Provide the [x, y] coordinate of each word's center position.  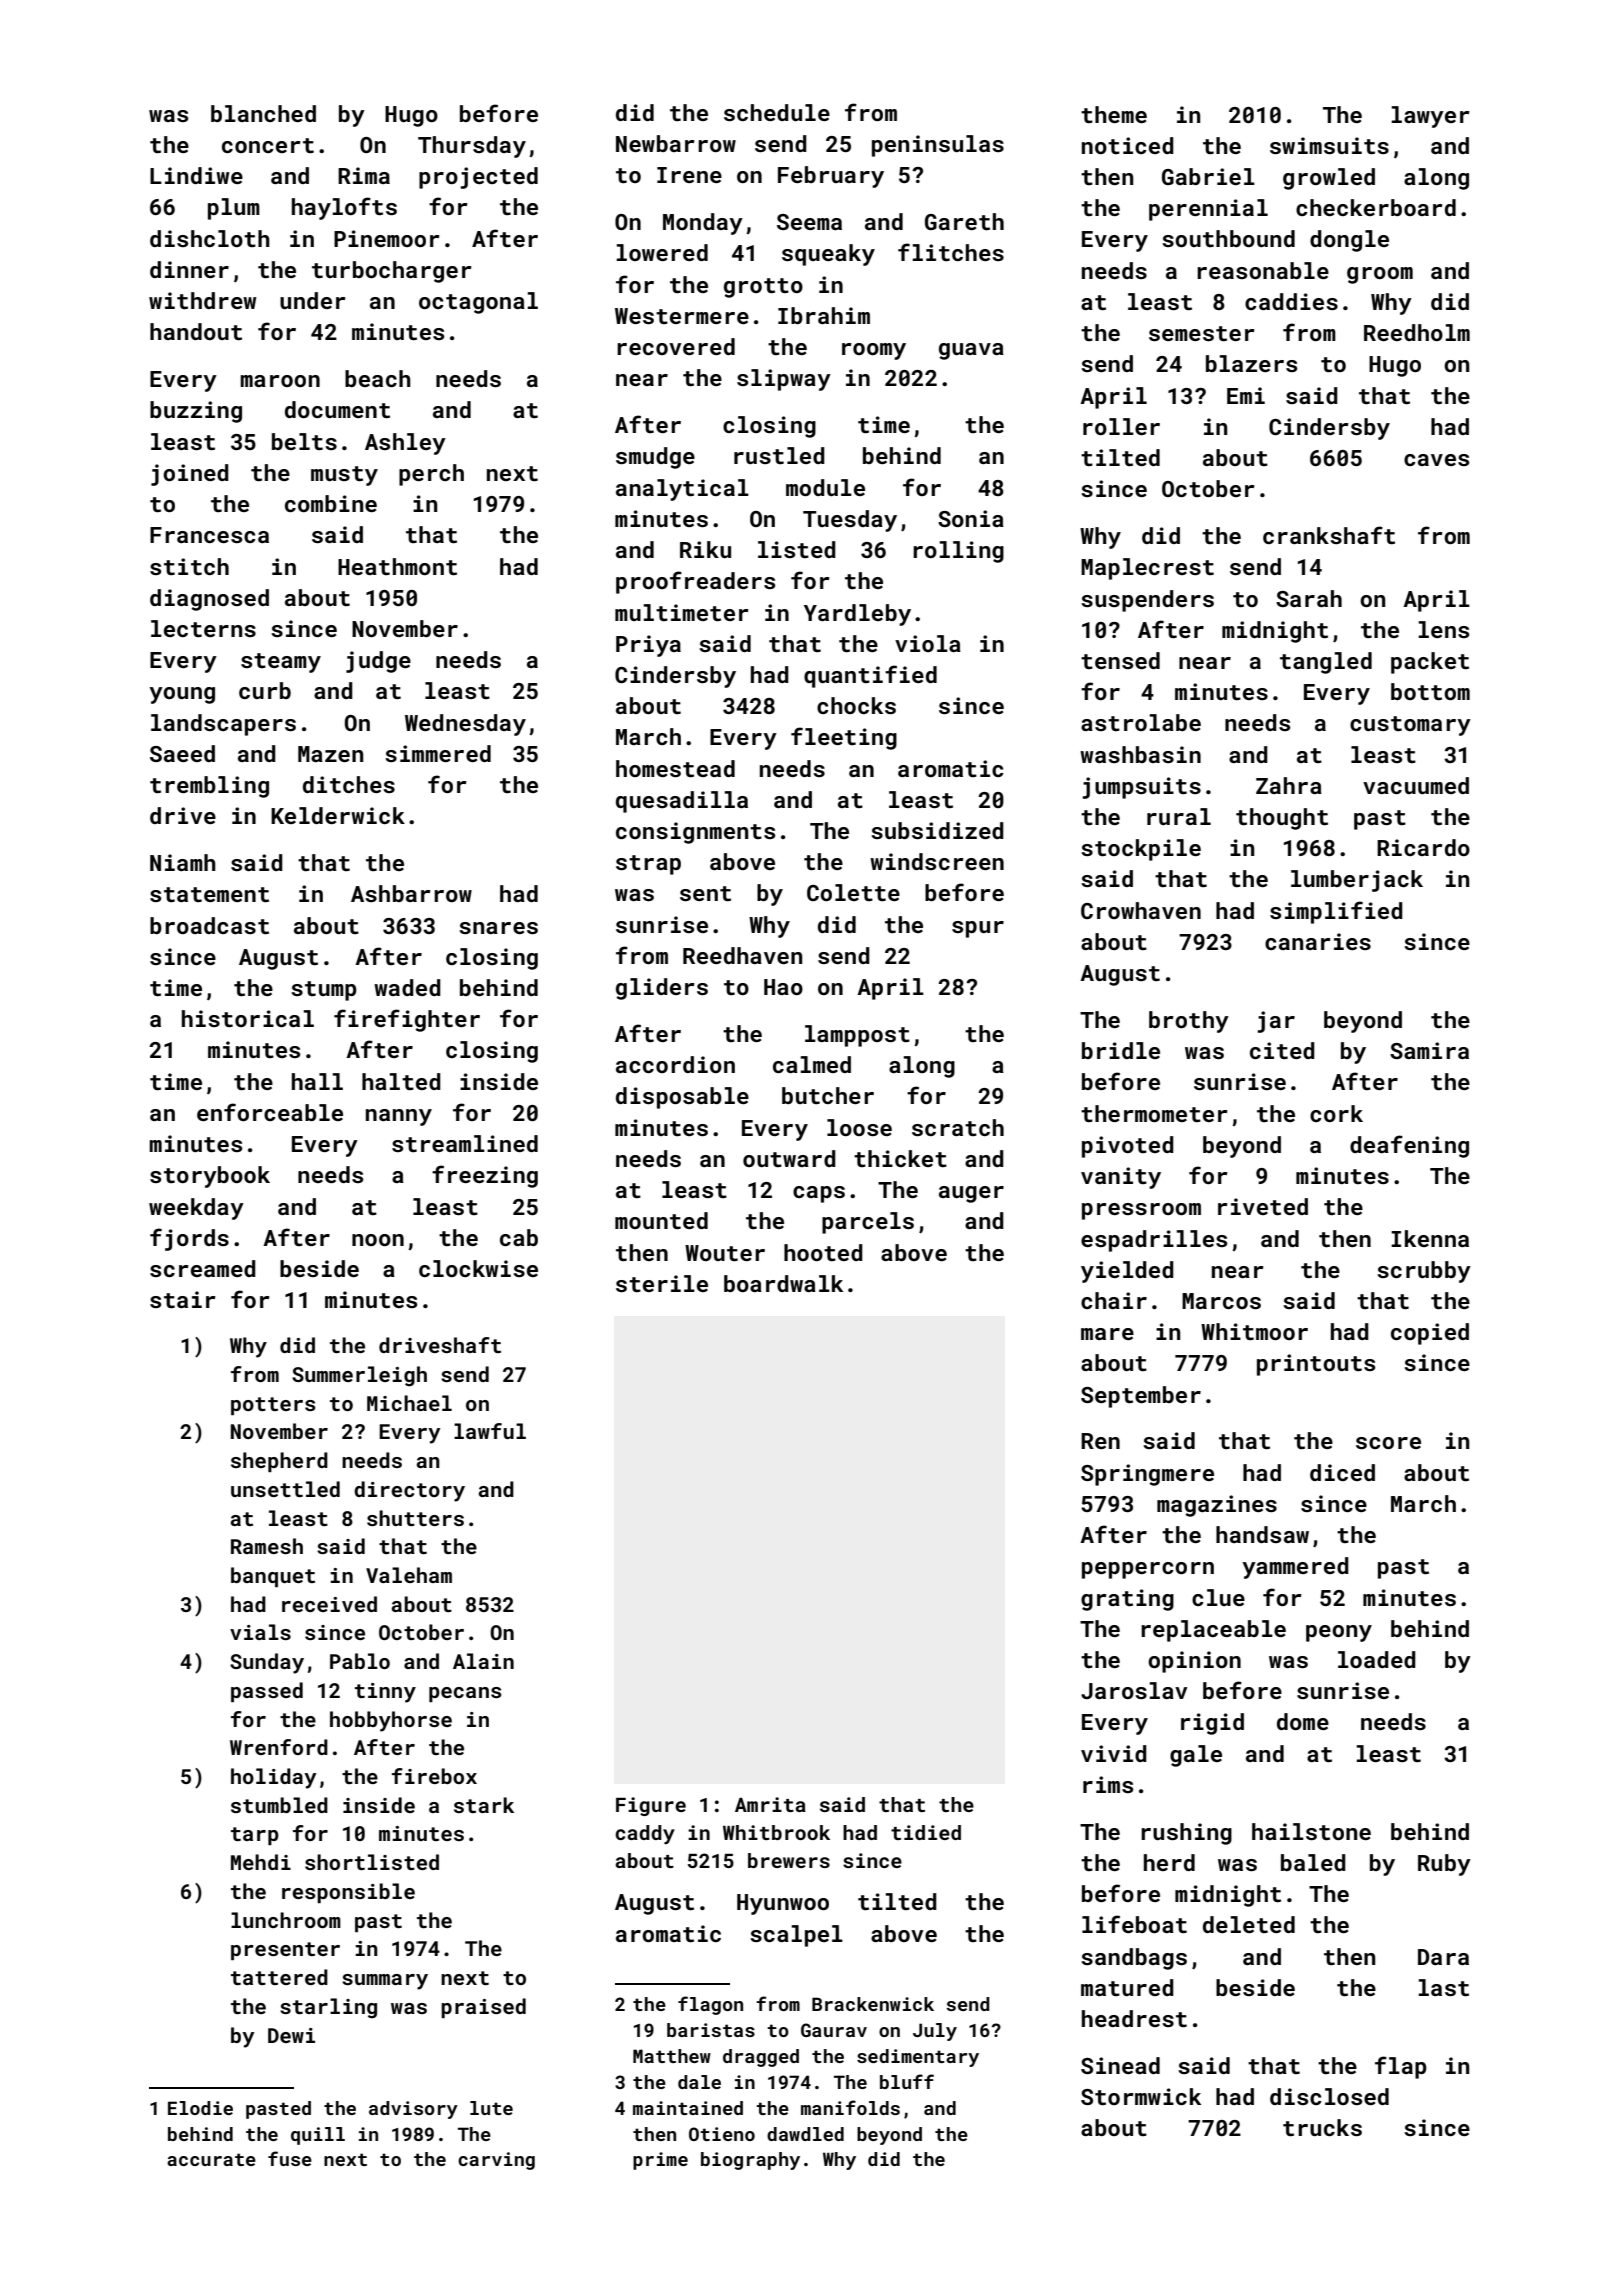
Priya [648, 646]
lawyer [1431, 117]
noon [378, 1240]
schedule [777, 112]
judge [378, 662]
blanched [263, 113]
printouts [1316, 1365]
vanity [1121, 1178]
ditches [349, 784]
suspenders [1147, 601]
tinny [385, 1693]
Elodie [200, 2108]
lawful [490, 1431]
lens [1444, 629]
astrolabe [1141, 722]
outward [789, 1158]
